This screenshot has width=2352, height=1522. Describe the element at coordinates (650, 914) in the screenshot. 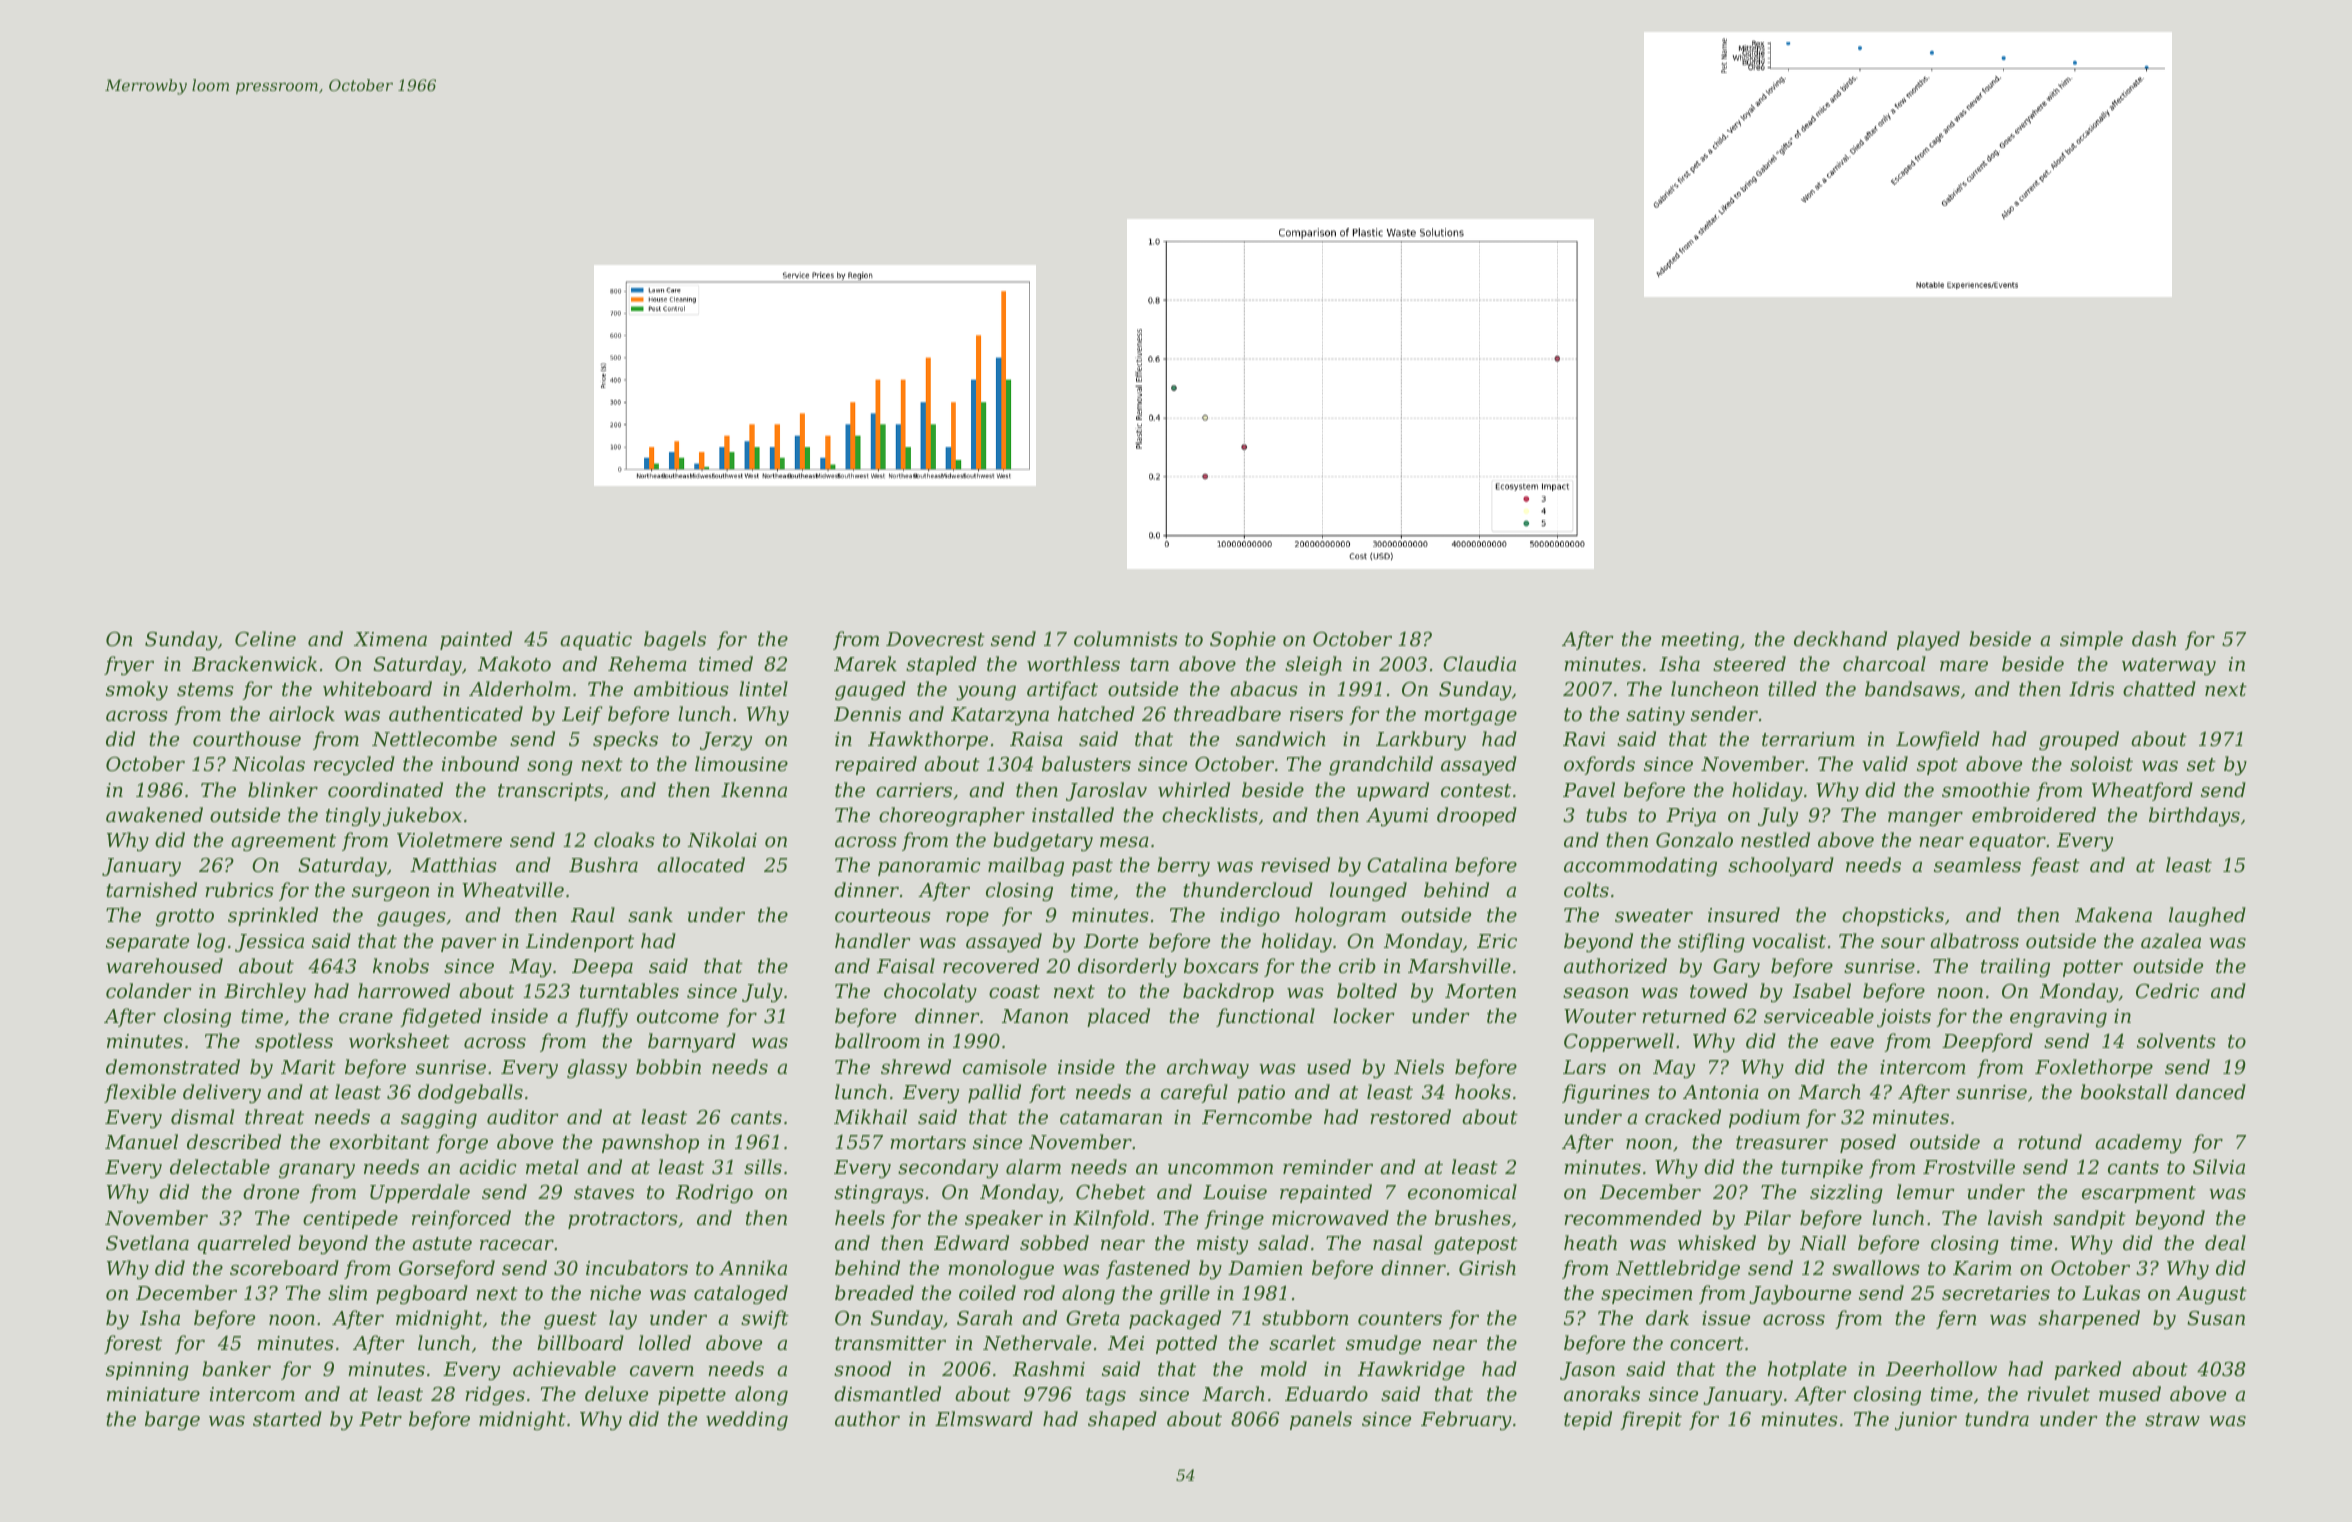

I see `sank` at that location.
